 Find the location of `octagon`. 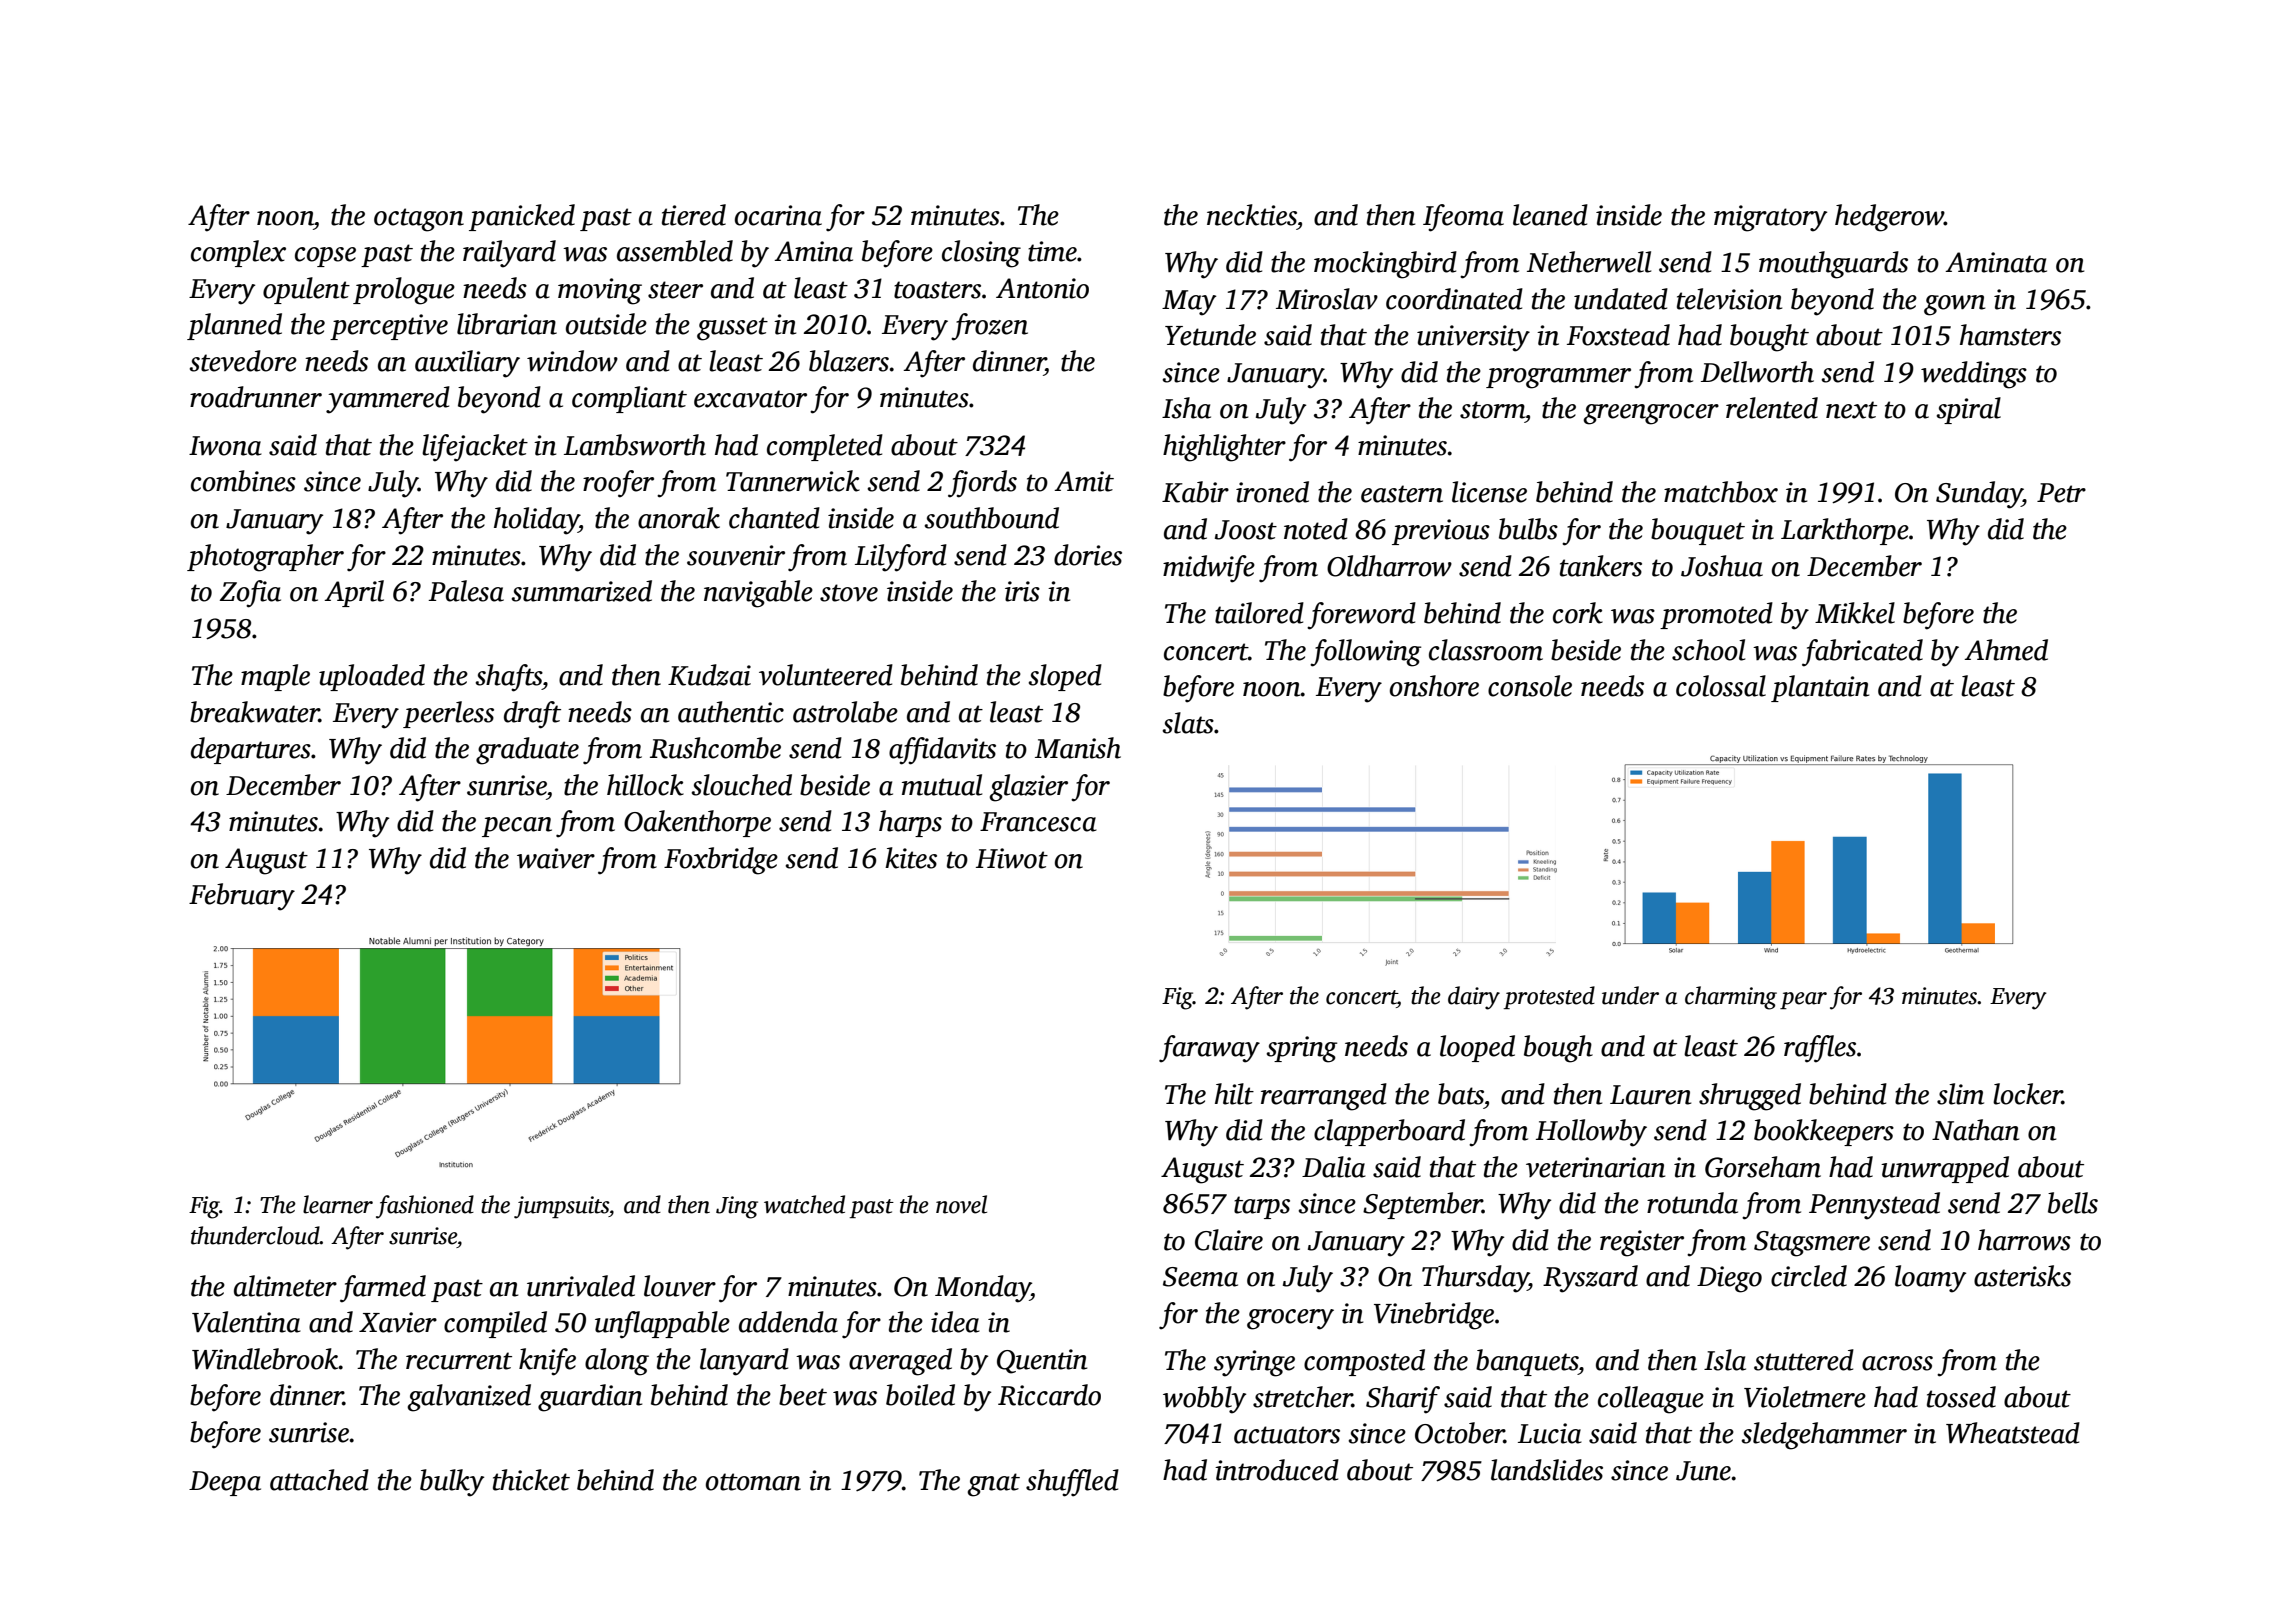

octagon is located at coordinates (419, 220).
